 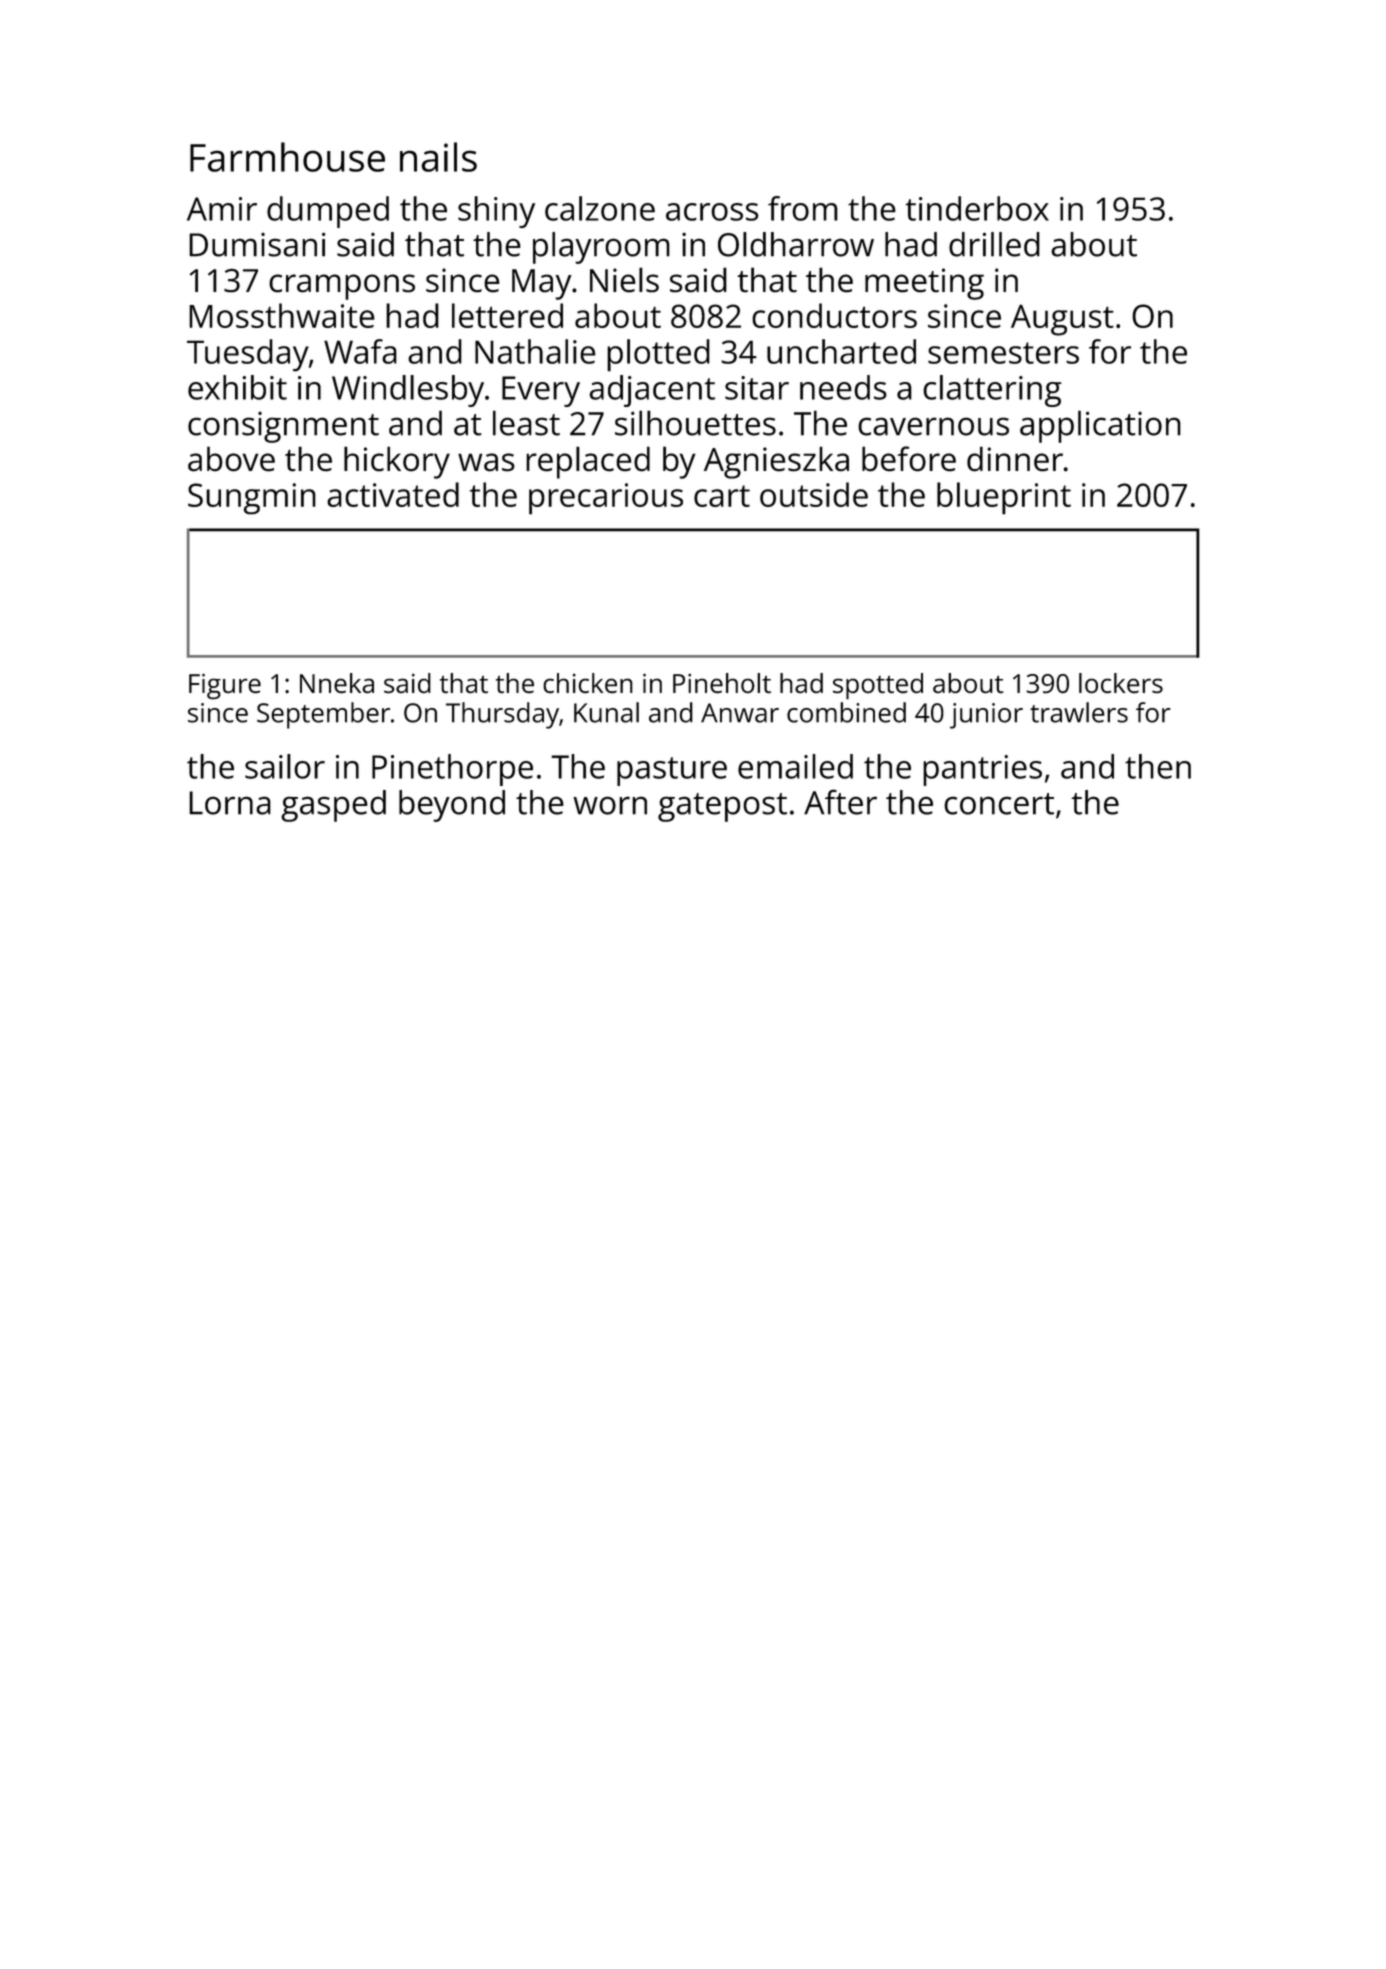 What do you see at coordinates (933, 426) in the document?
I see `cavernous` at bounding box center [933, 426].
